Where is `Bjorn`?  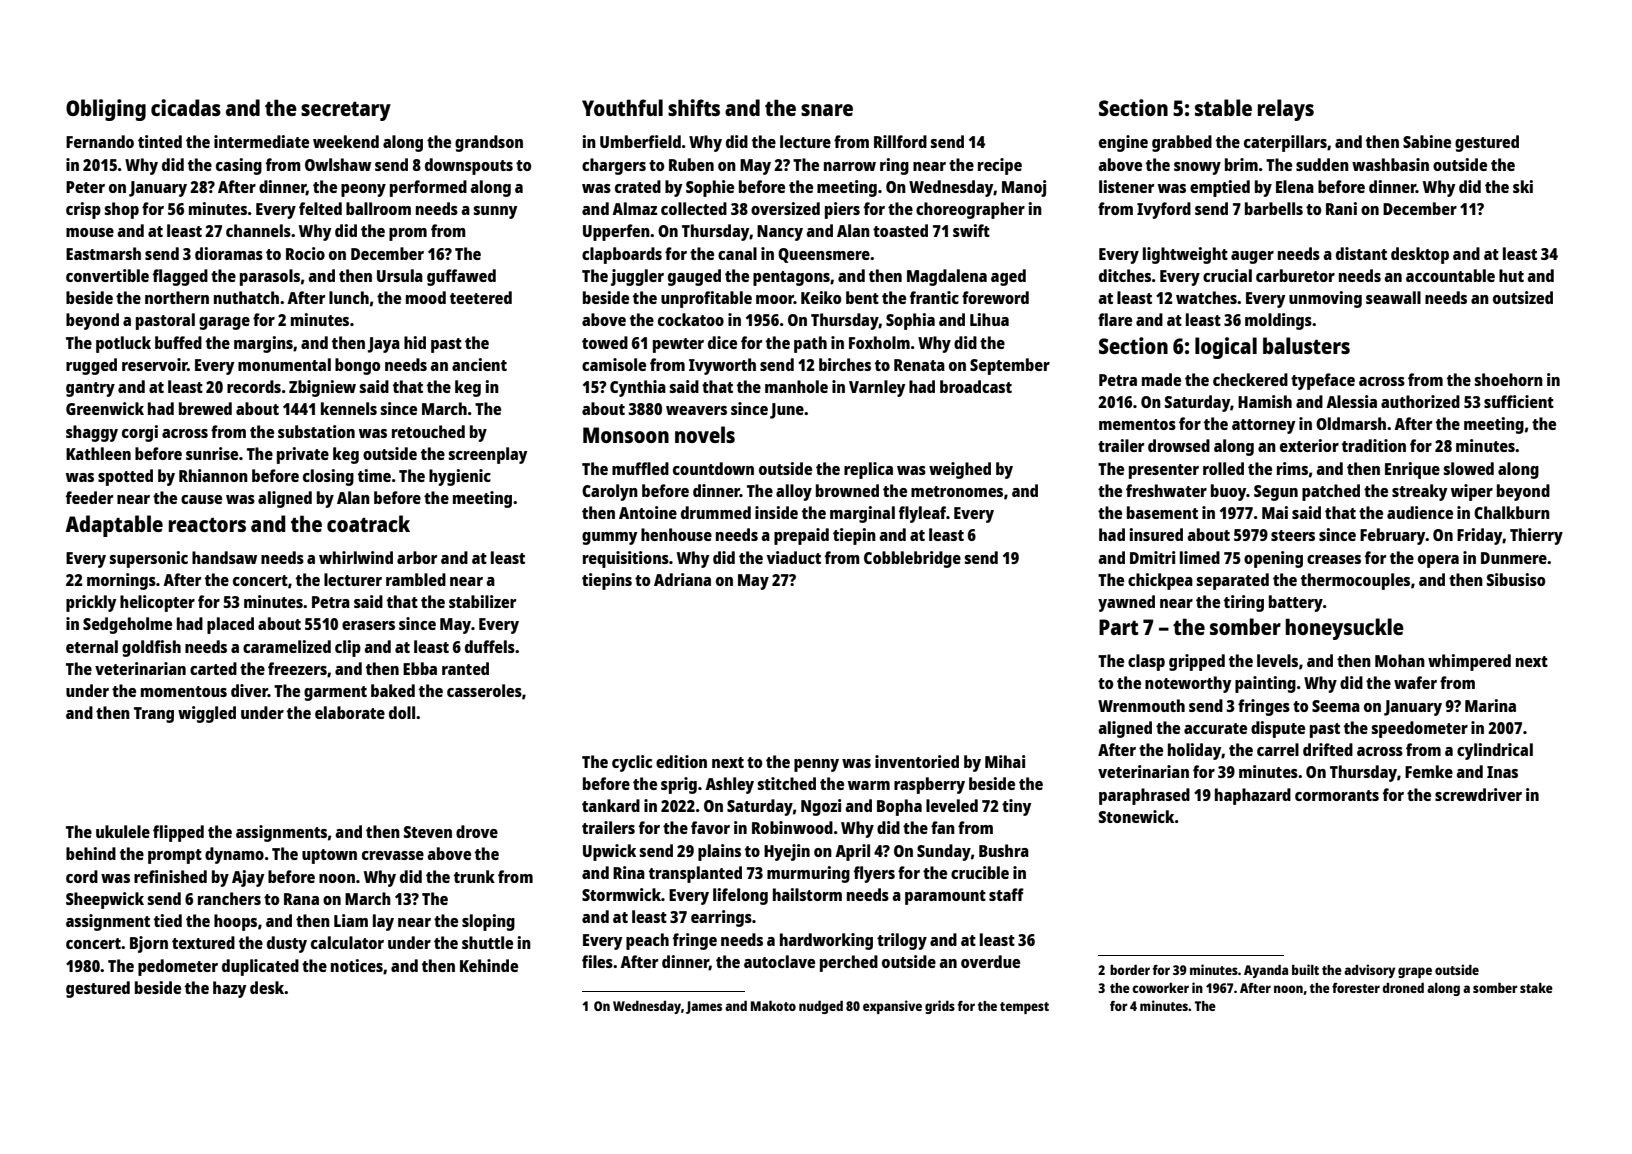 Bjorn is located at coordinates (149, 944).
